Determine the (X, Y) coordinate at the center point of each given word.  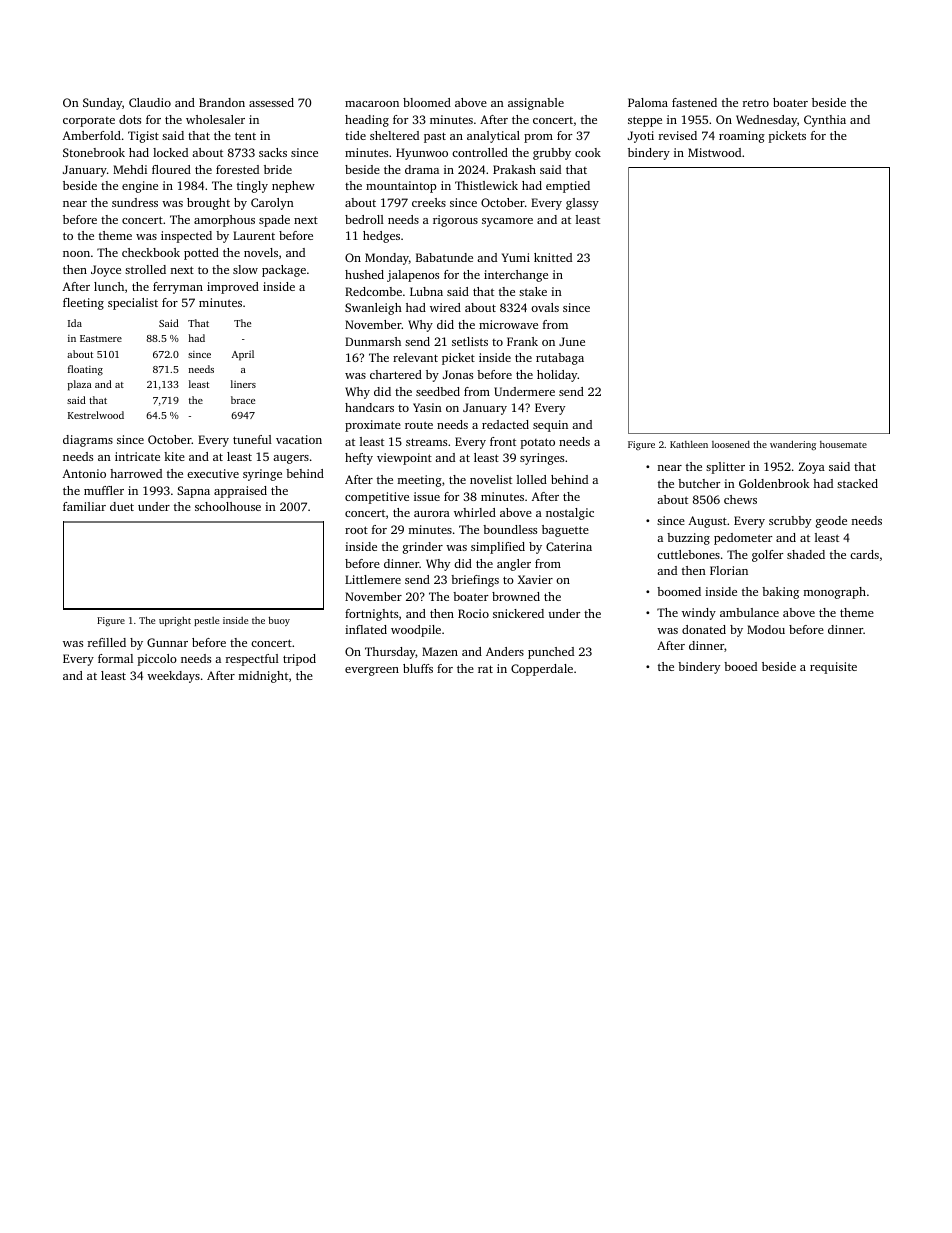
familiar (84, 506)
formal (115, 658)
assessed (271, 102)
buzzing (688, 539)
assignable (536, 104)
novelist (491, 479)
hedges (381, 237)
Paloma (648, 102)
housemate (843, 444)
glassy (582, 204)
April (243, 355)
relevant (415, 357)
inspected (186, 237)
